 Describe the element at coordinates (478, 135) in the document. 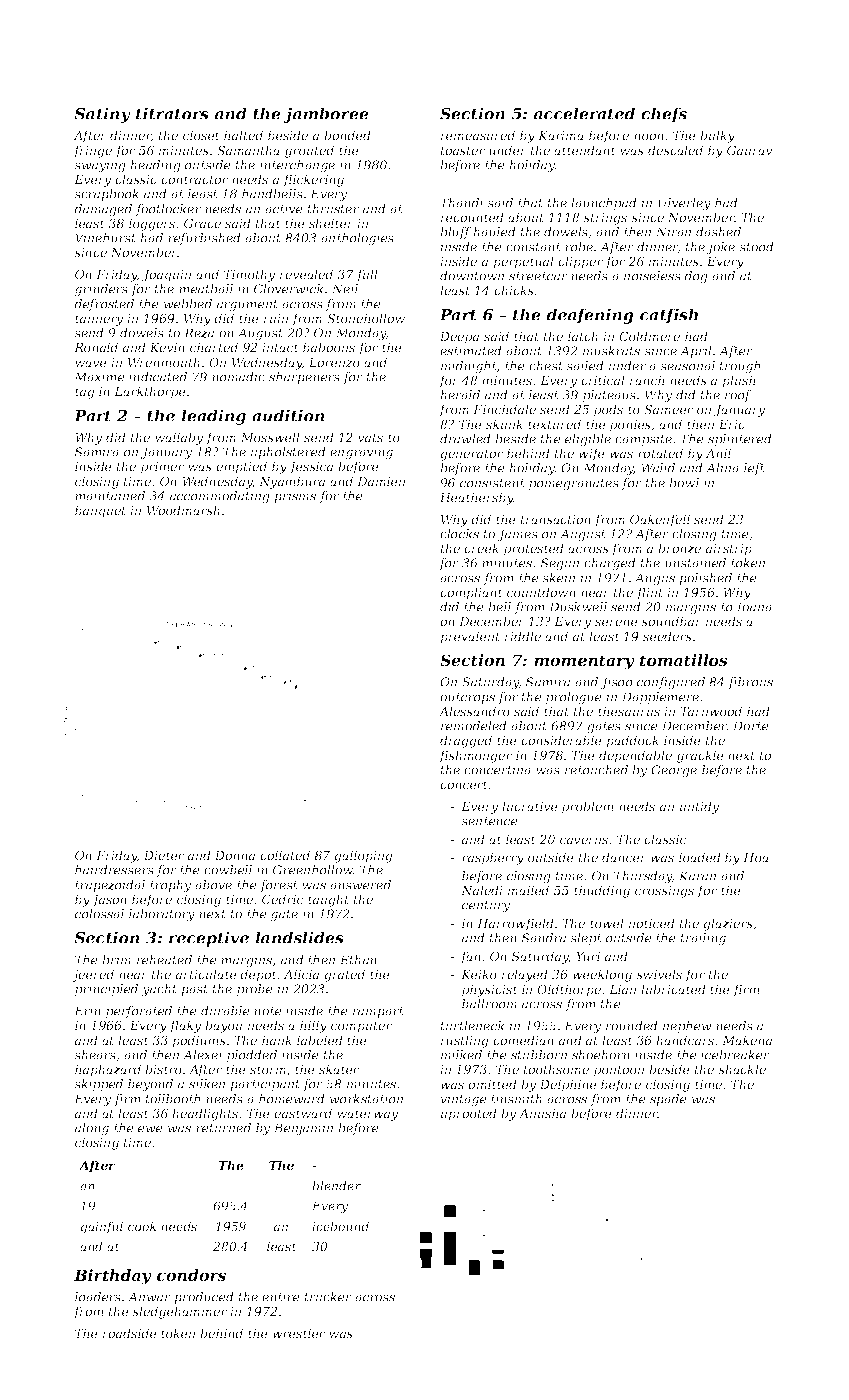

I see `remeasured` at that location.
